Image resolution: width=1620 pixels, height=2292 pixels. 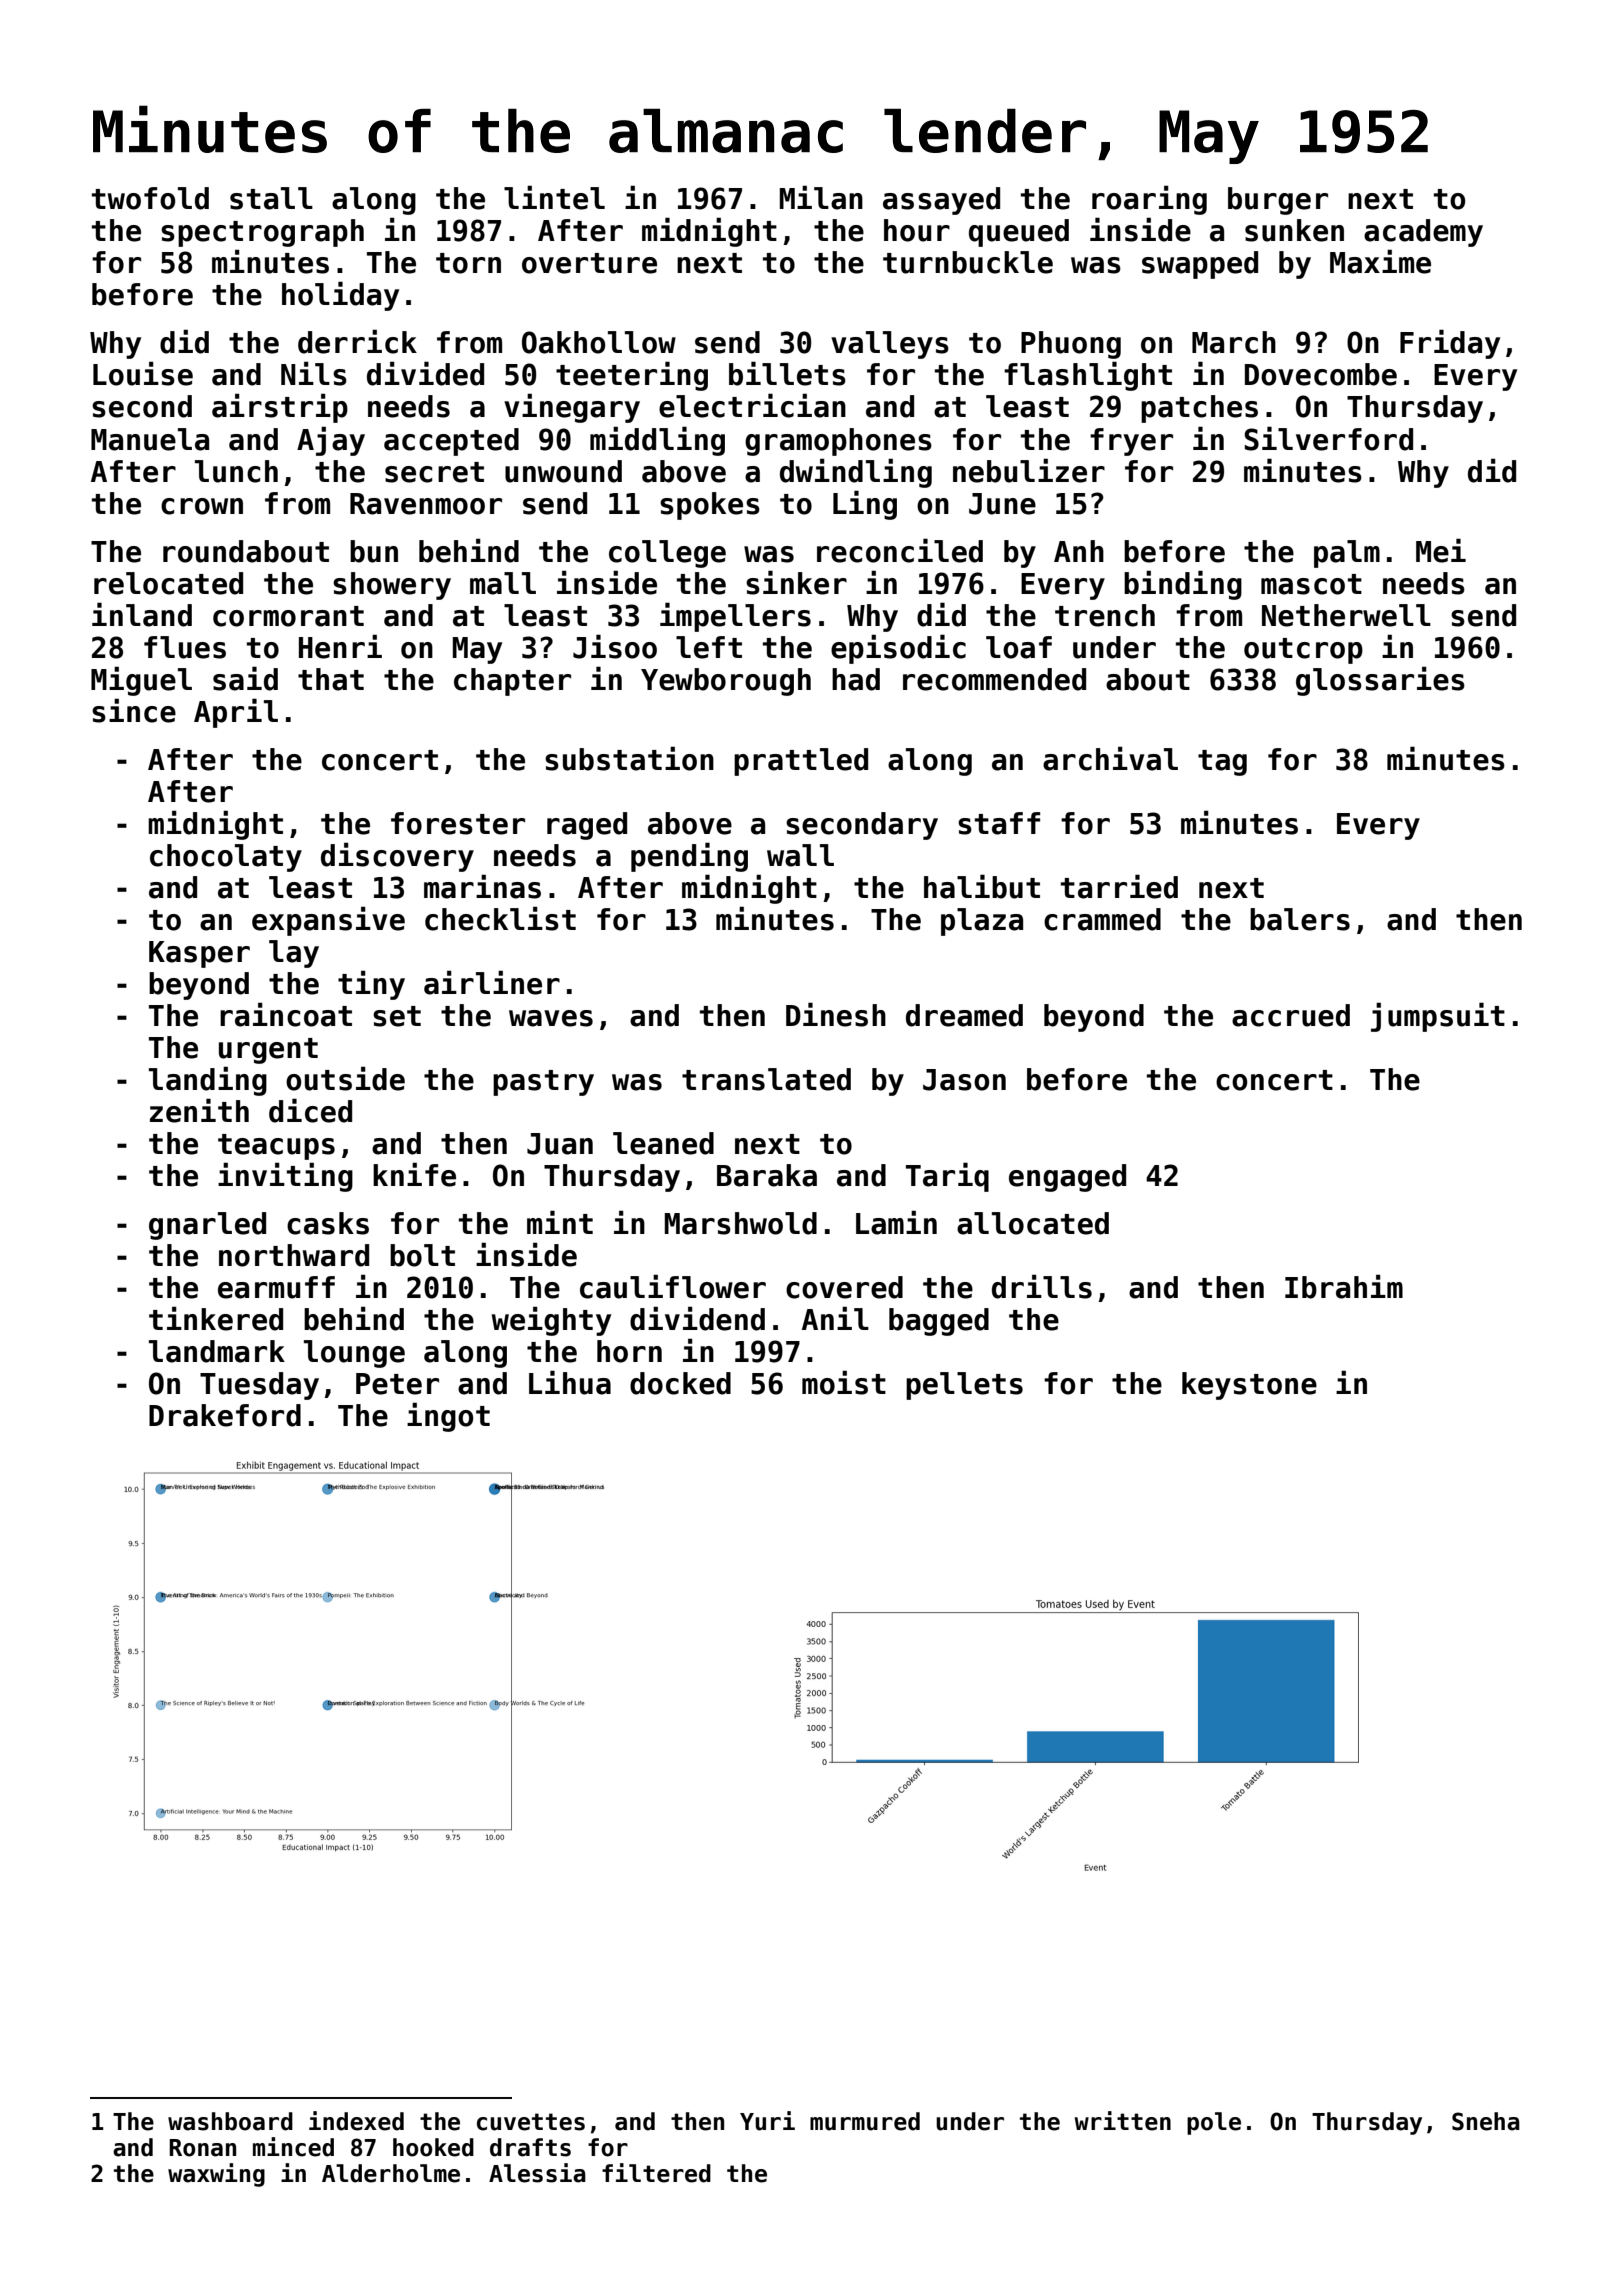 What do you see at coordinates (689, 857) in the image?
I see `pending` at bounding box center [689, 857].
